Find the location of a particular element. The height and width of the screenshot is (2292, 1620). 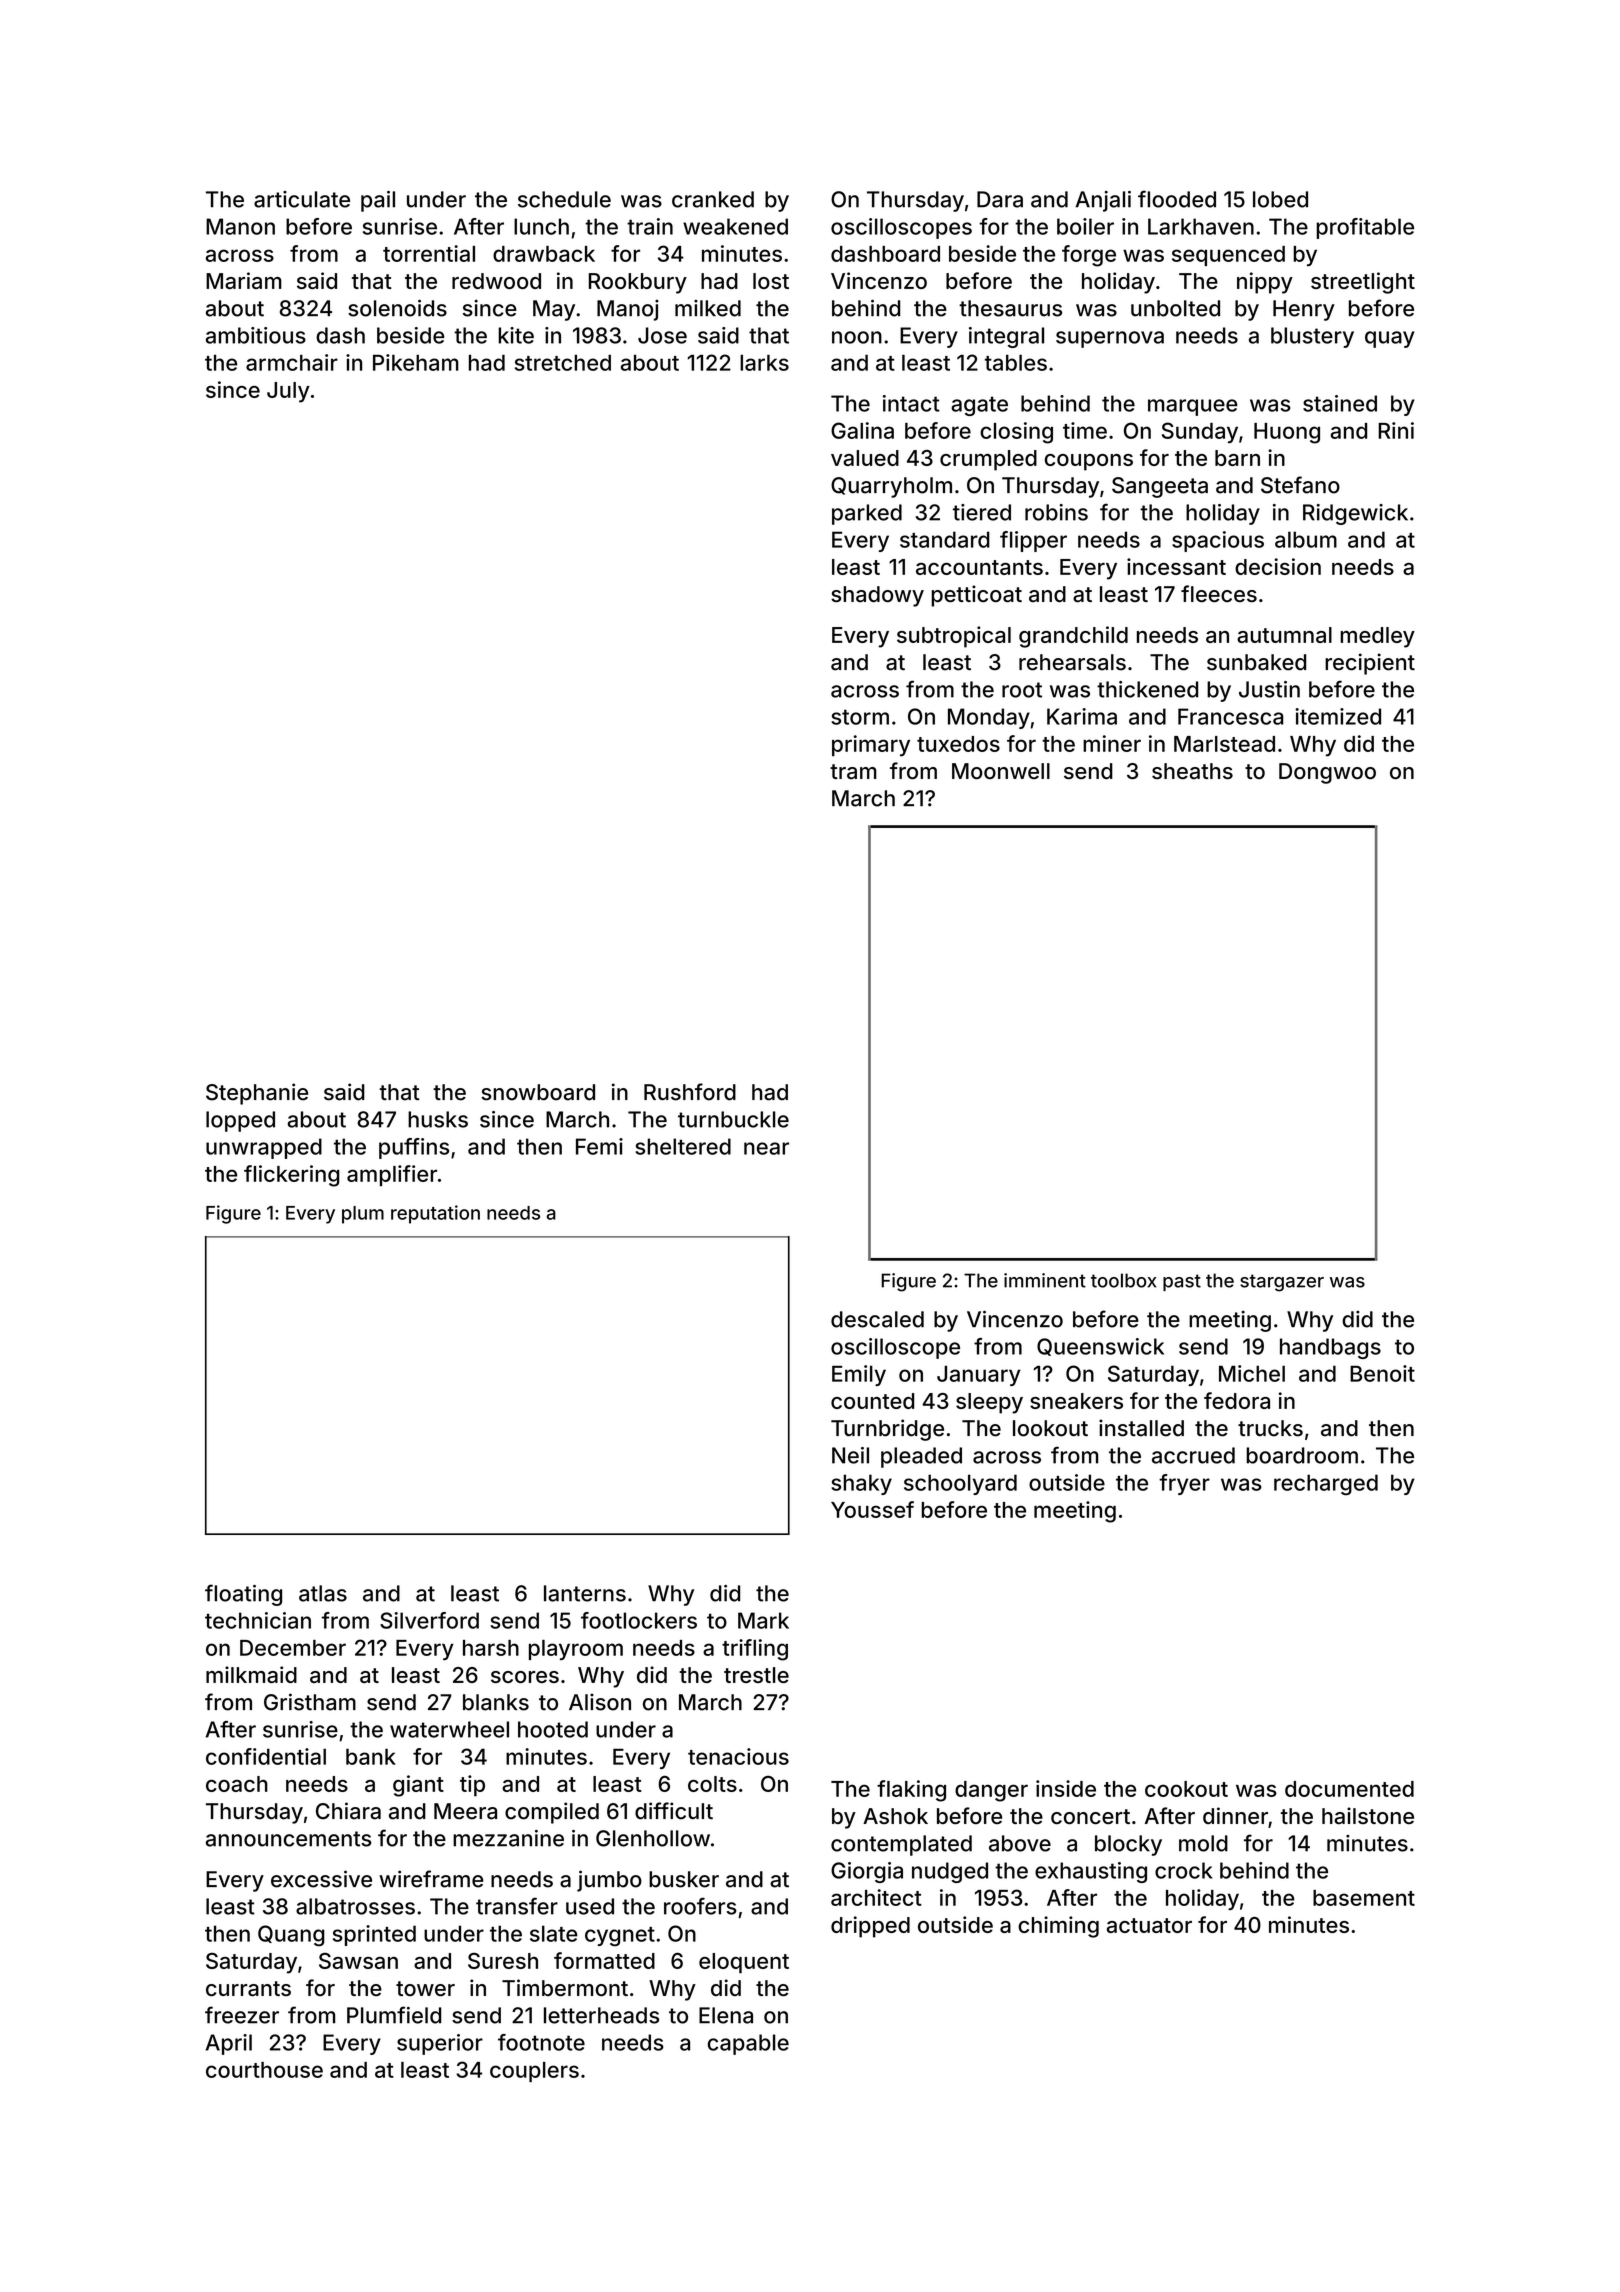

stargazer is located at coordinates (1282, 1283).
